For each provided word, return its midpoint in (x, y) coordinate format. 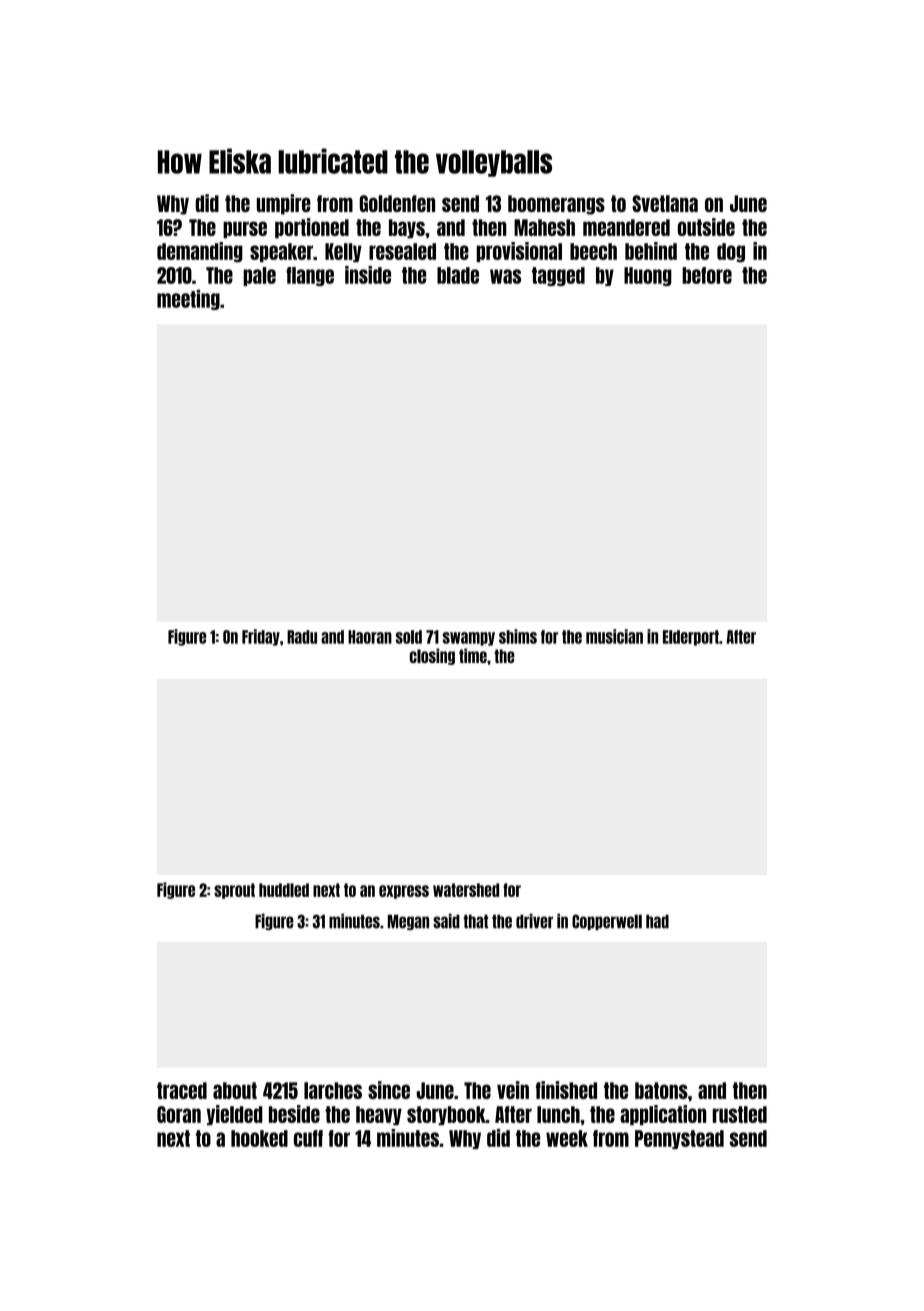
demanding (200, 252)
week (567, 1138)
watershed (466, 890)
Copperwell (607, 922)
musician (614, 636)
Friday (261, 637)
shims (518, 636)
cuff (308, 1138)
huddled (284, 890)
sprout (234, 891)
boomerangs (556, 205)
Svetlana (665, 203)
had (657, 921)
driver (534, 921)
